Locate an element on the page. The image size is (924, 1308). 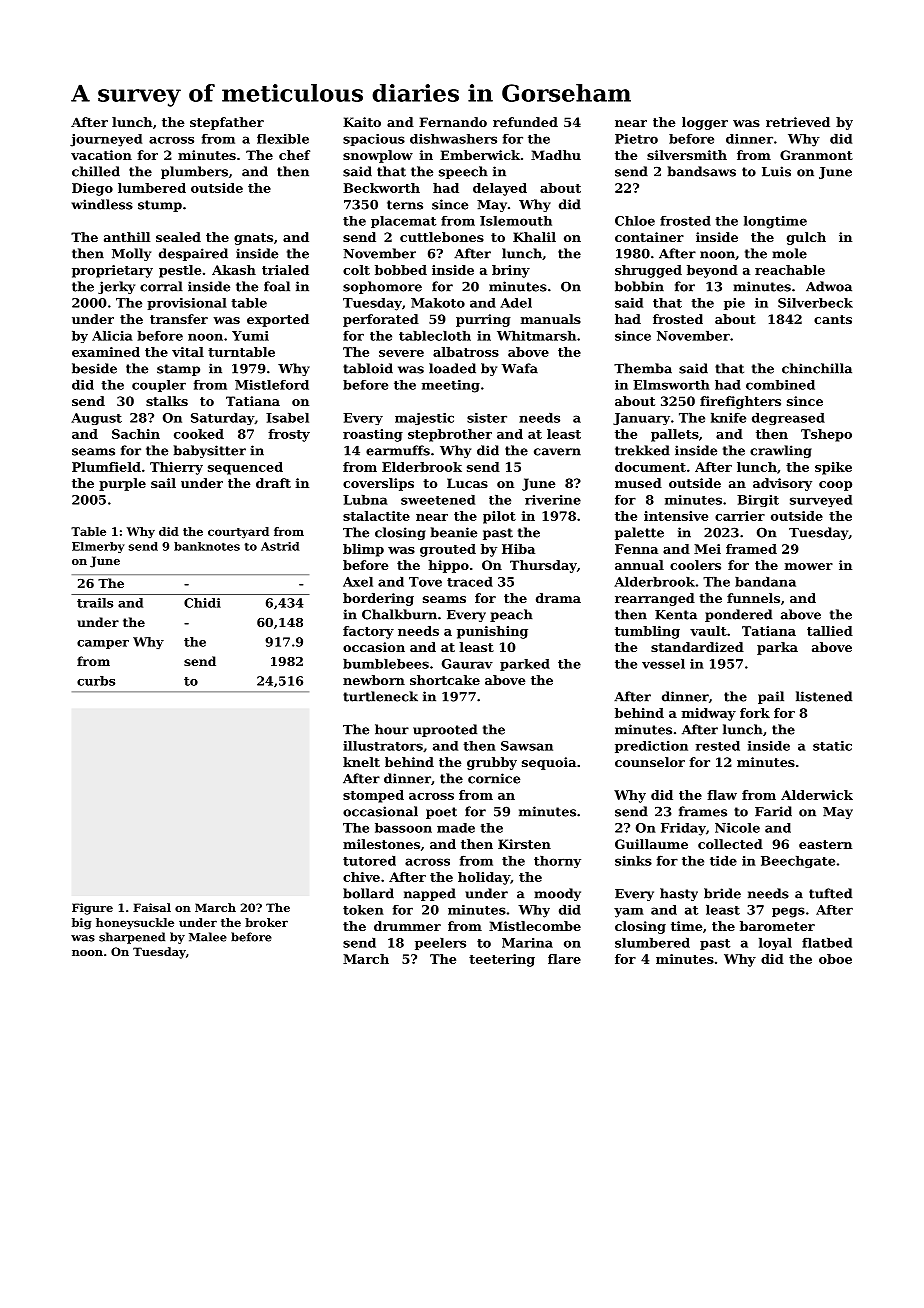
sharpened is located at coordinates (132, 938).
